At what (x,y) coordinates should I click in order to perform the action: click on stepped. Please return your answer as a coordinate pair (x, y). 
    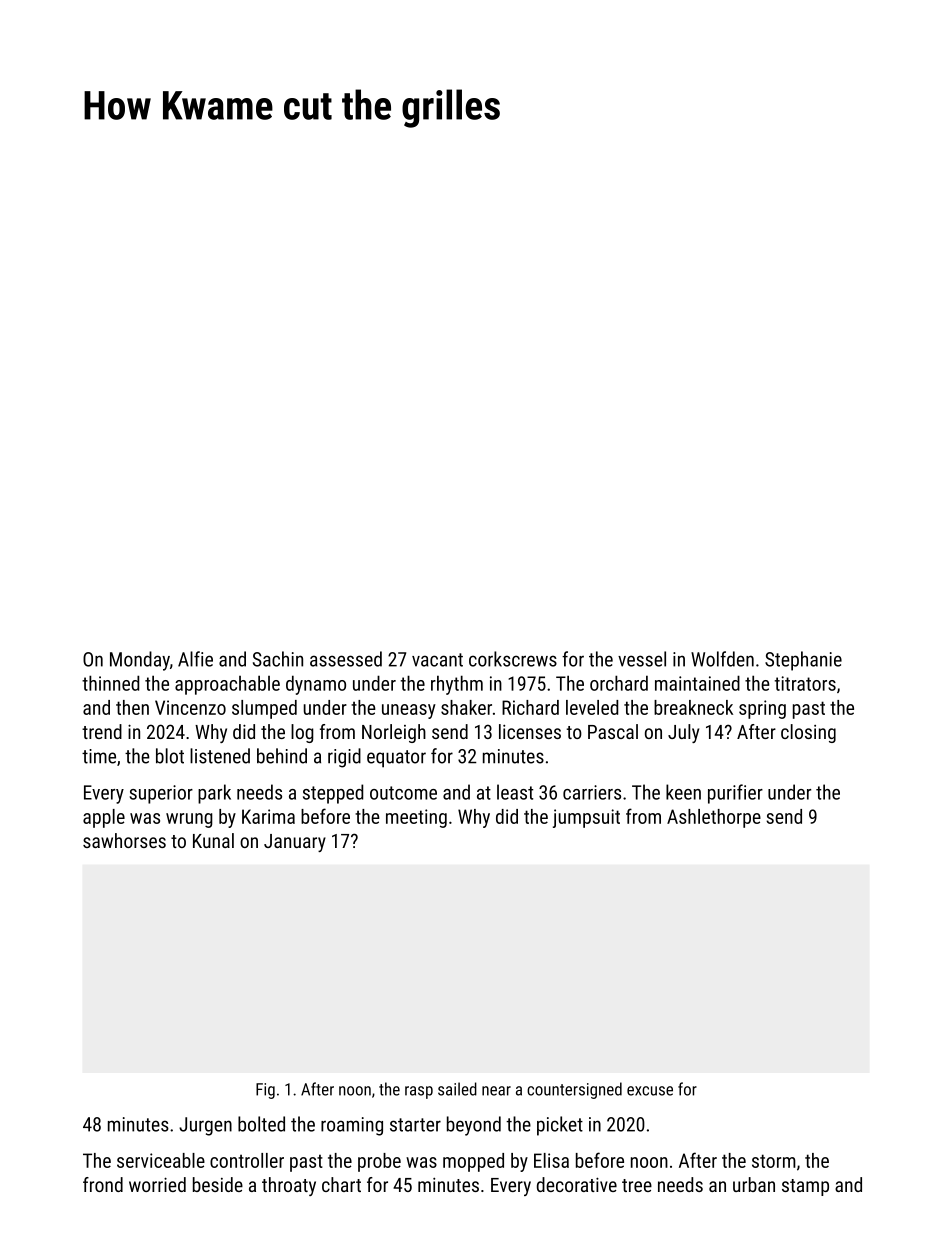
    Looking at the image, I should click on (333, 794).
